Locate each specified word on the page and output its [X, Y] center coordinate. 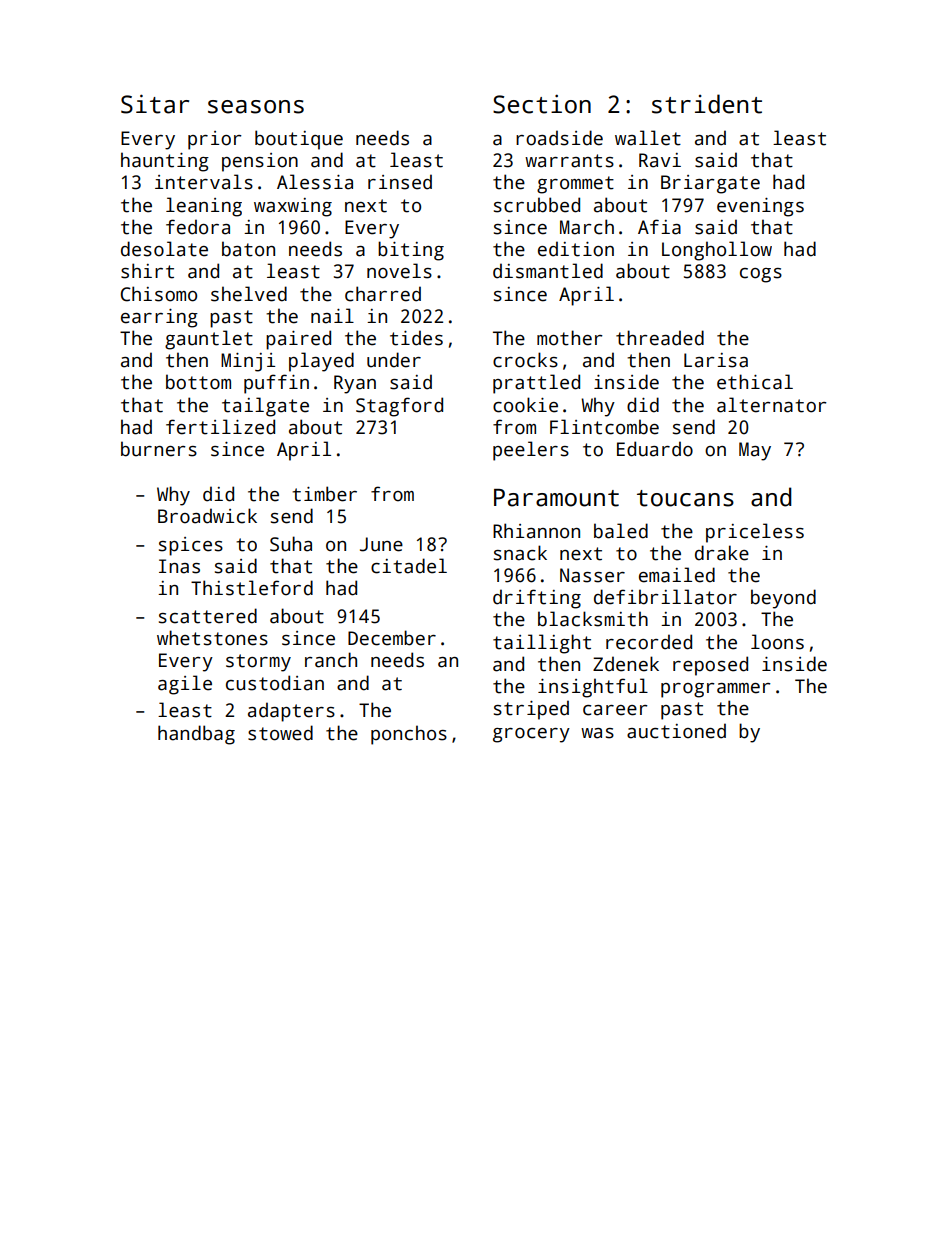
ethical [755, 382]
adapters [291, 712]
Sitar [155, 104]
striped [531, 710]
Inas [179, 566]
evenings [760, 207]
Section [542, 104]
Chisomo [159, 294]
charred [383, 294]
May [755, 451]
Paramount [556, 498]
